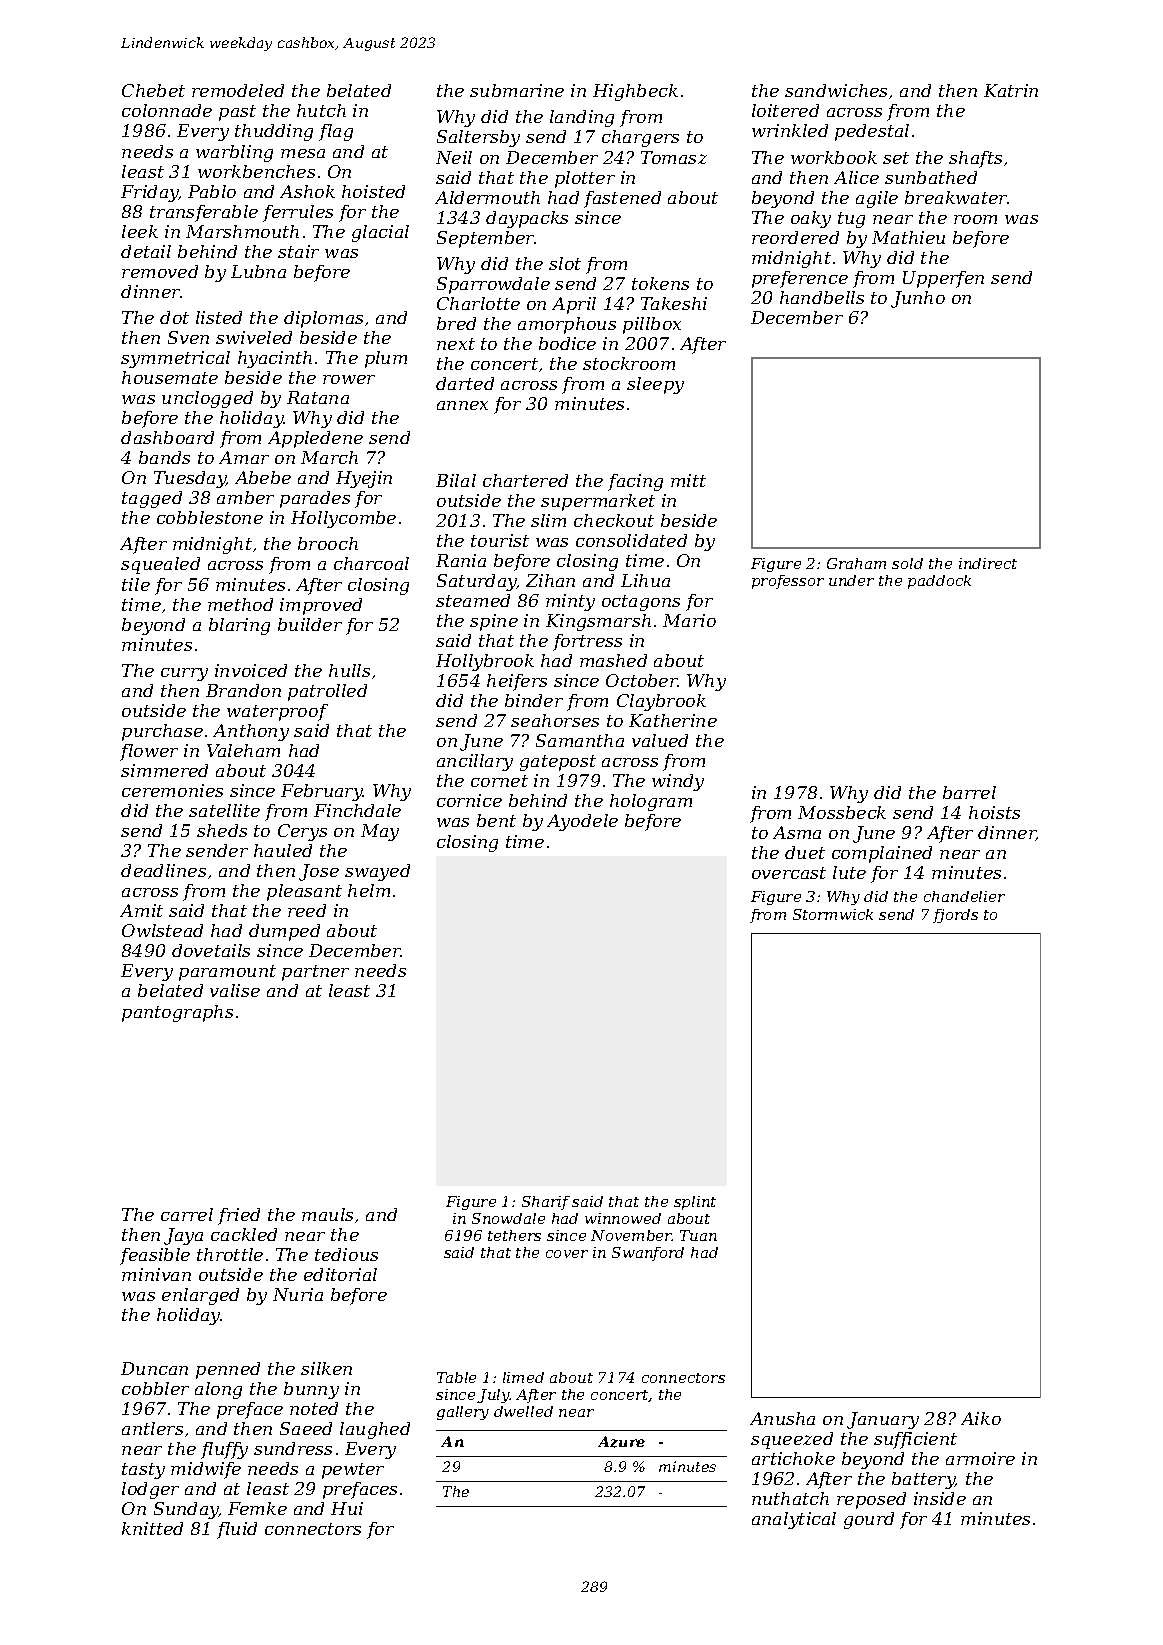 The height and width of the screenshot is (1645, 1163). Describe the element at coordinates (251, 670) in the screenshot. I see `invoiced` at that location.
